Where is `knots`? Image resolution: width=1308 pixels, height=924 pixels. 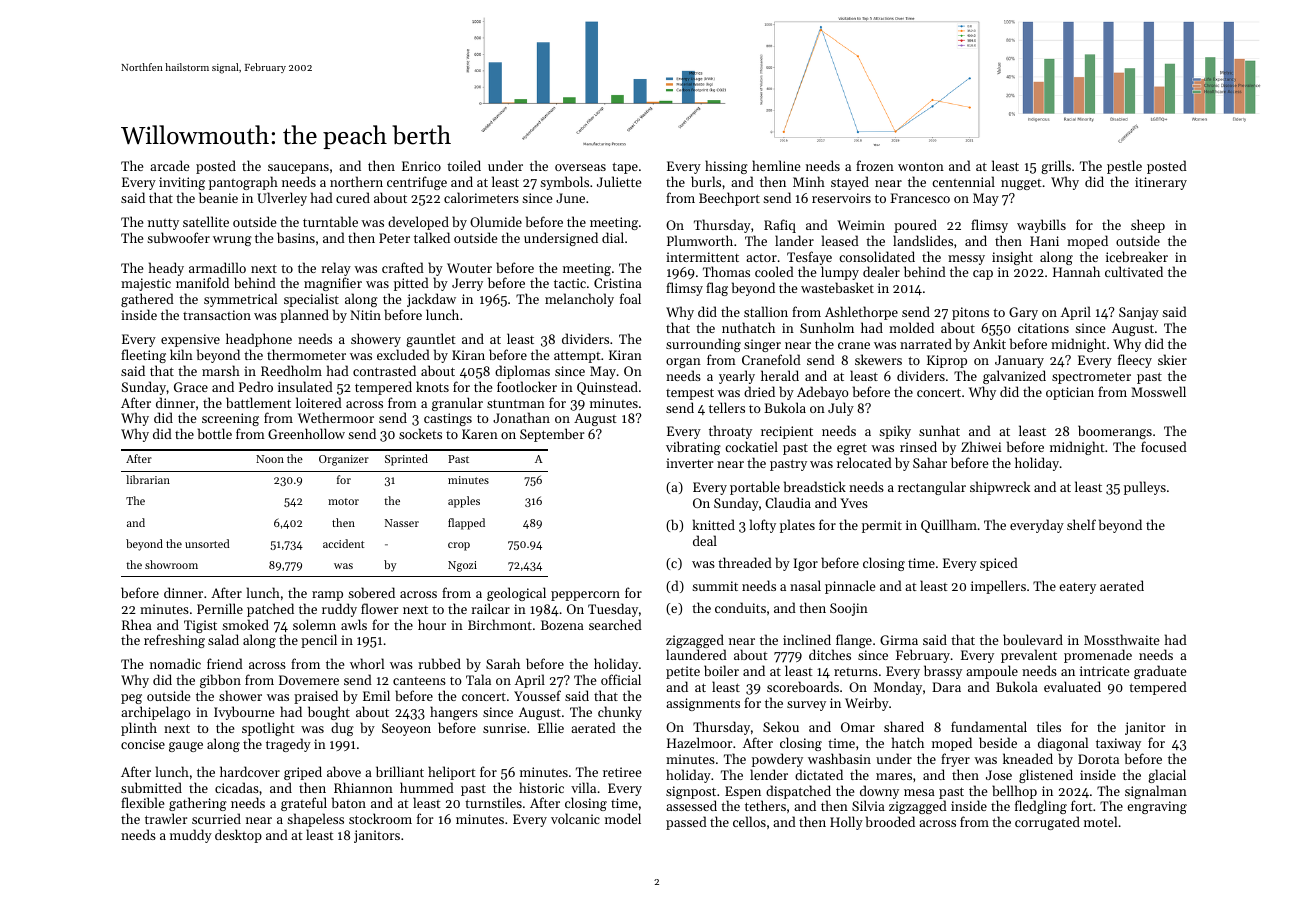
knots is located at coordinates (432, 386).
